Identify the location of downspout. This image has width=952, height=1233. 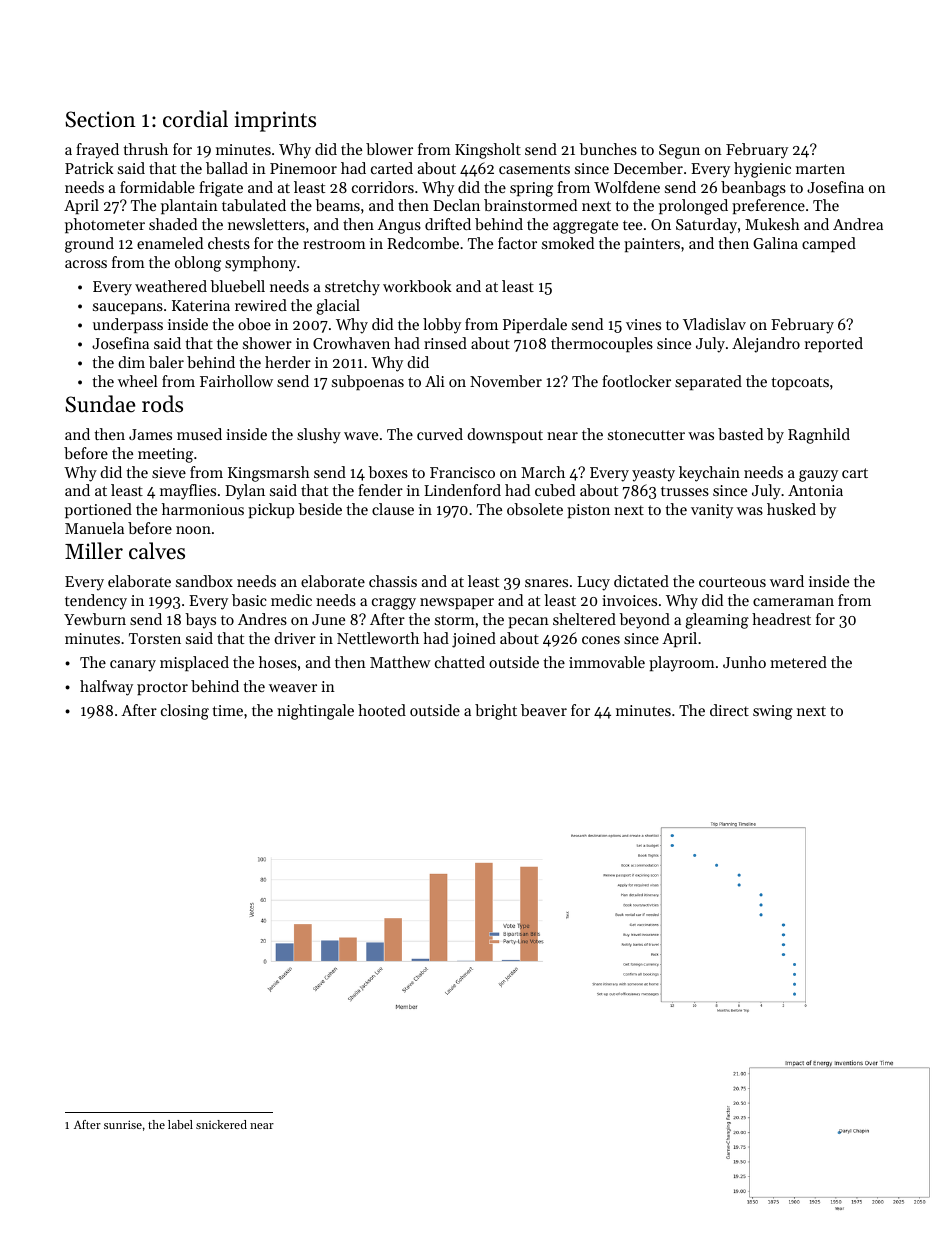
(505, 435).
